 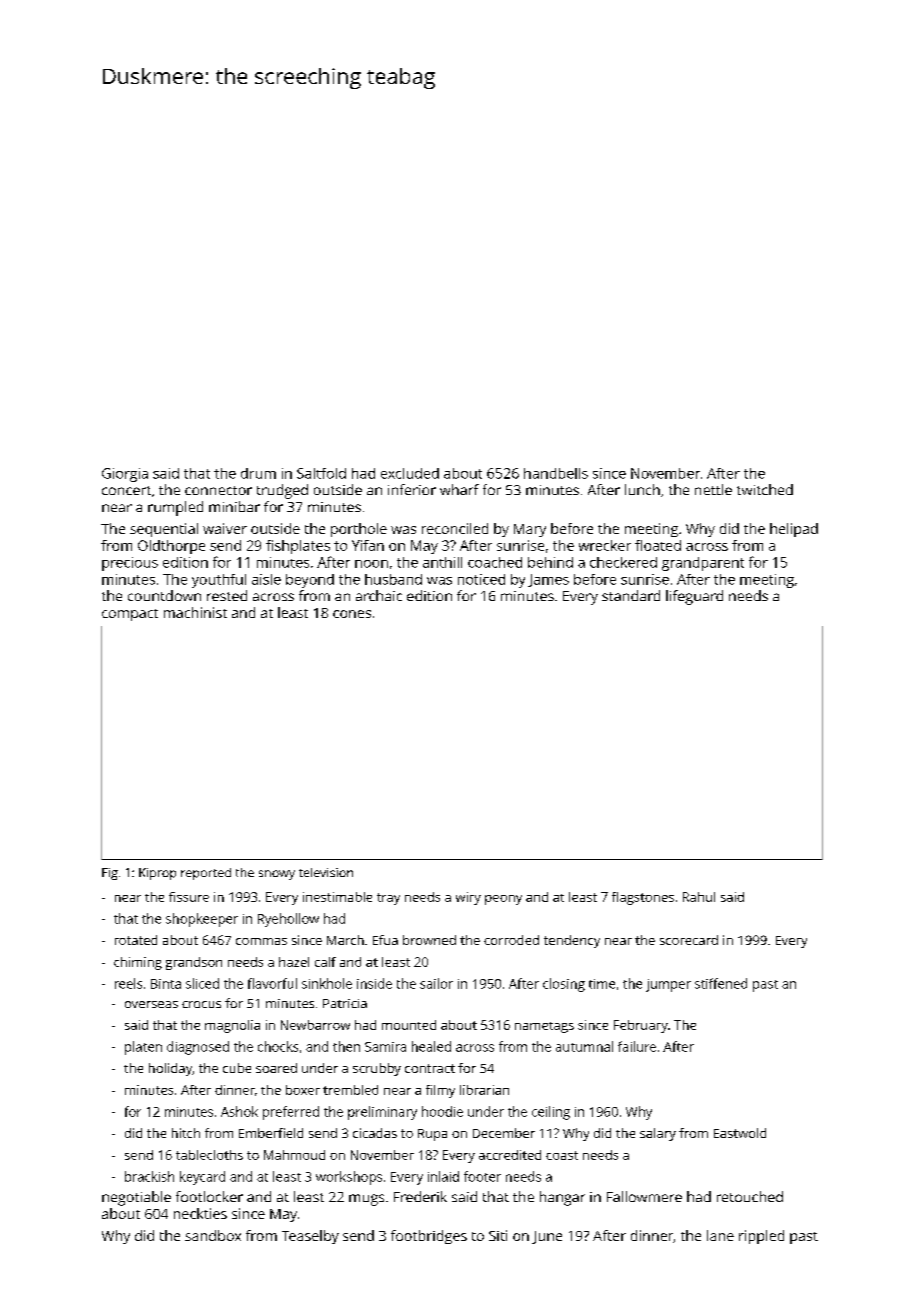 I want to click on sandbox, so click(x=213, y=1235).
